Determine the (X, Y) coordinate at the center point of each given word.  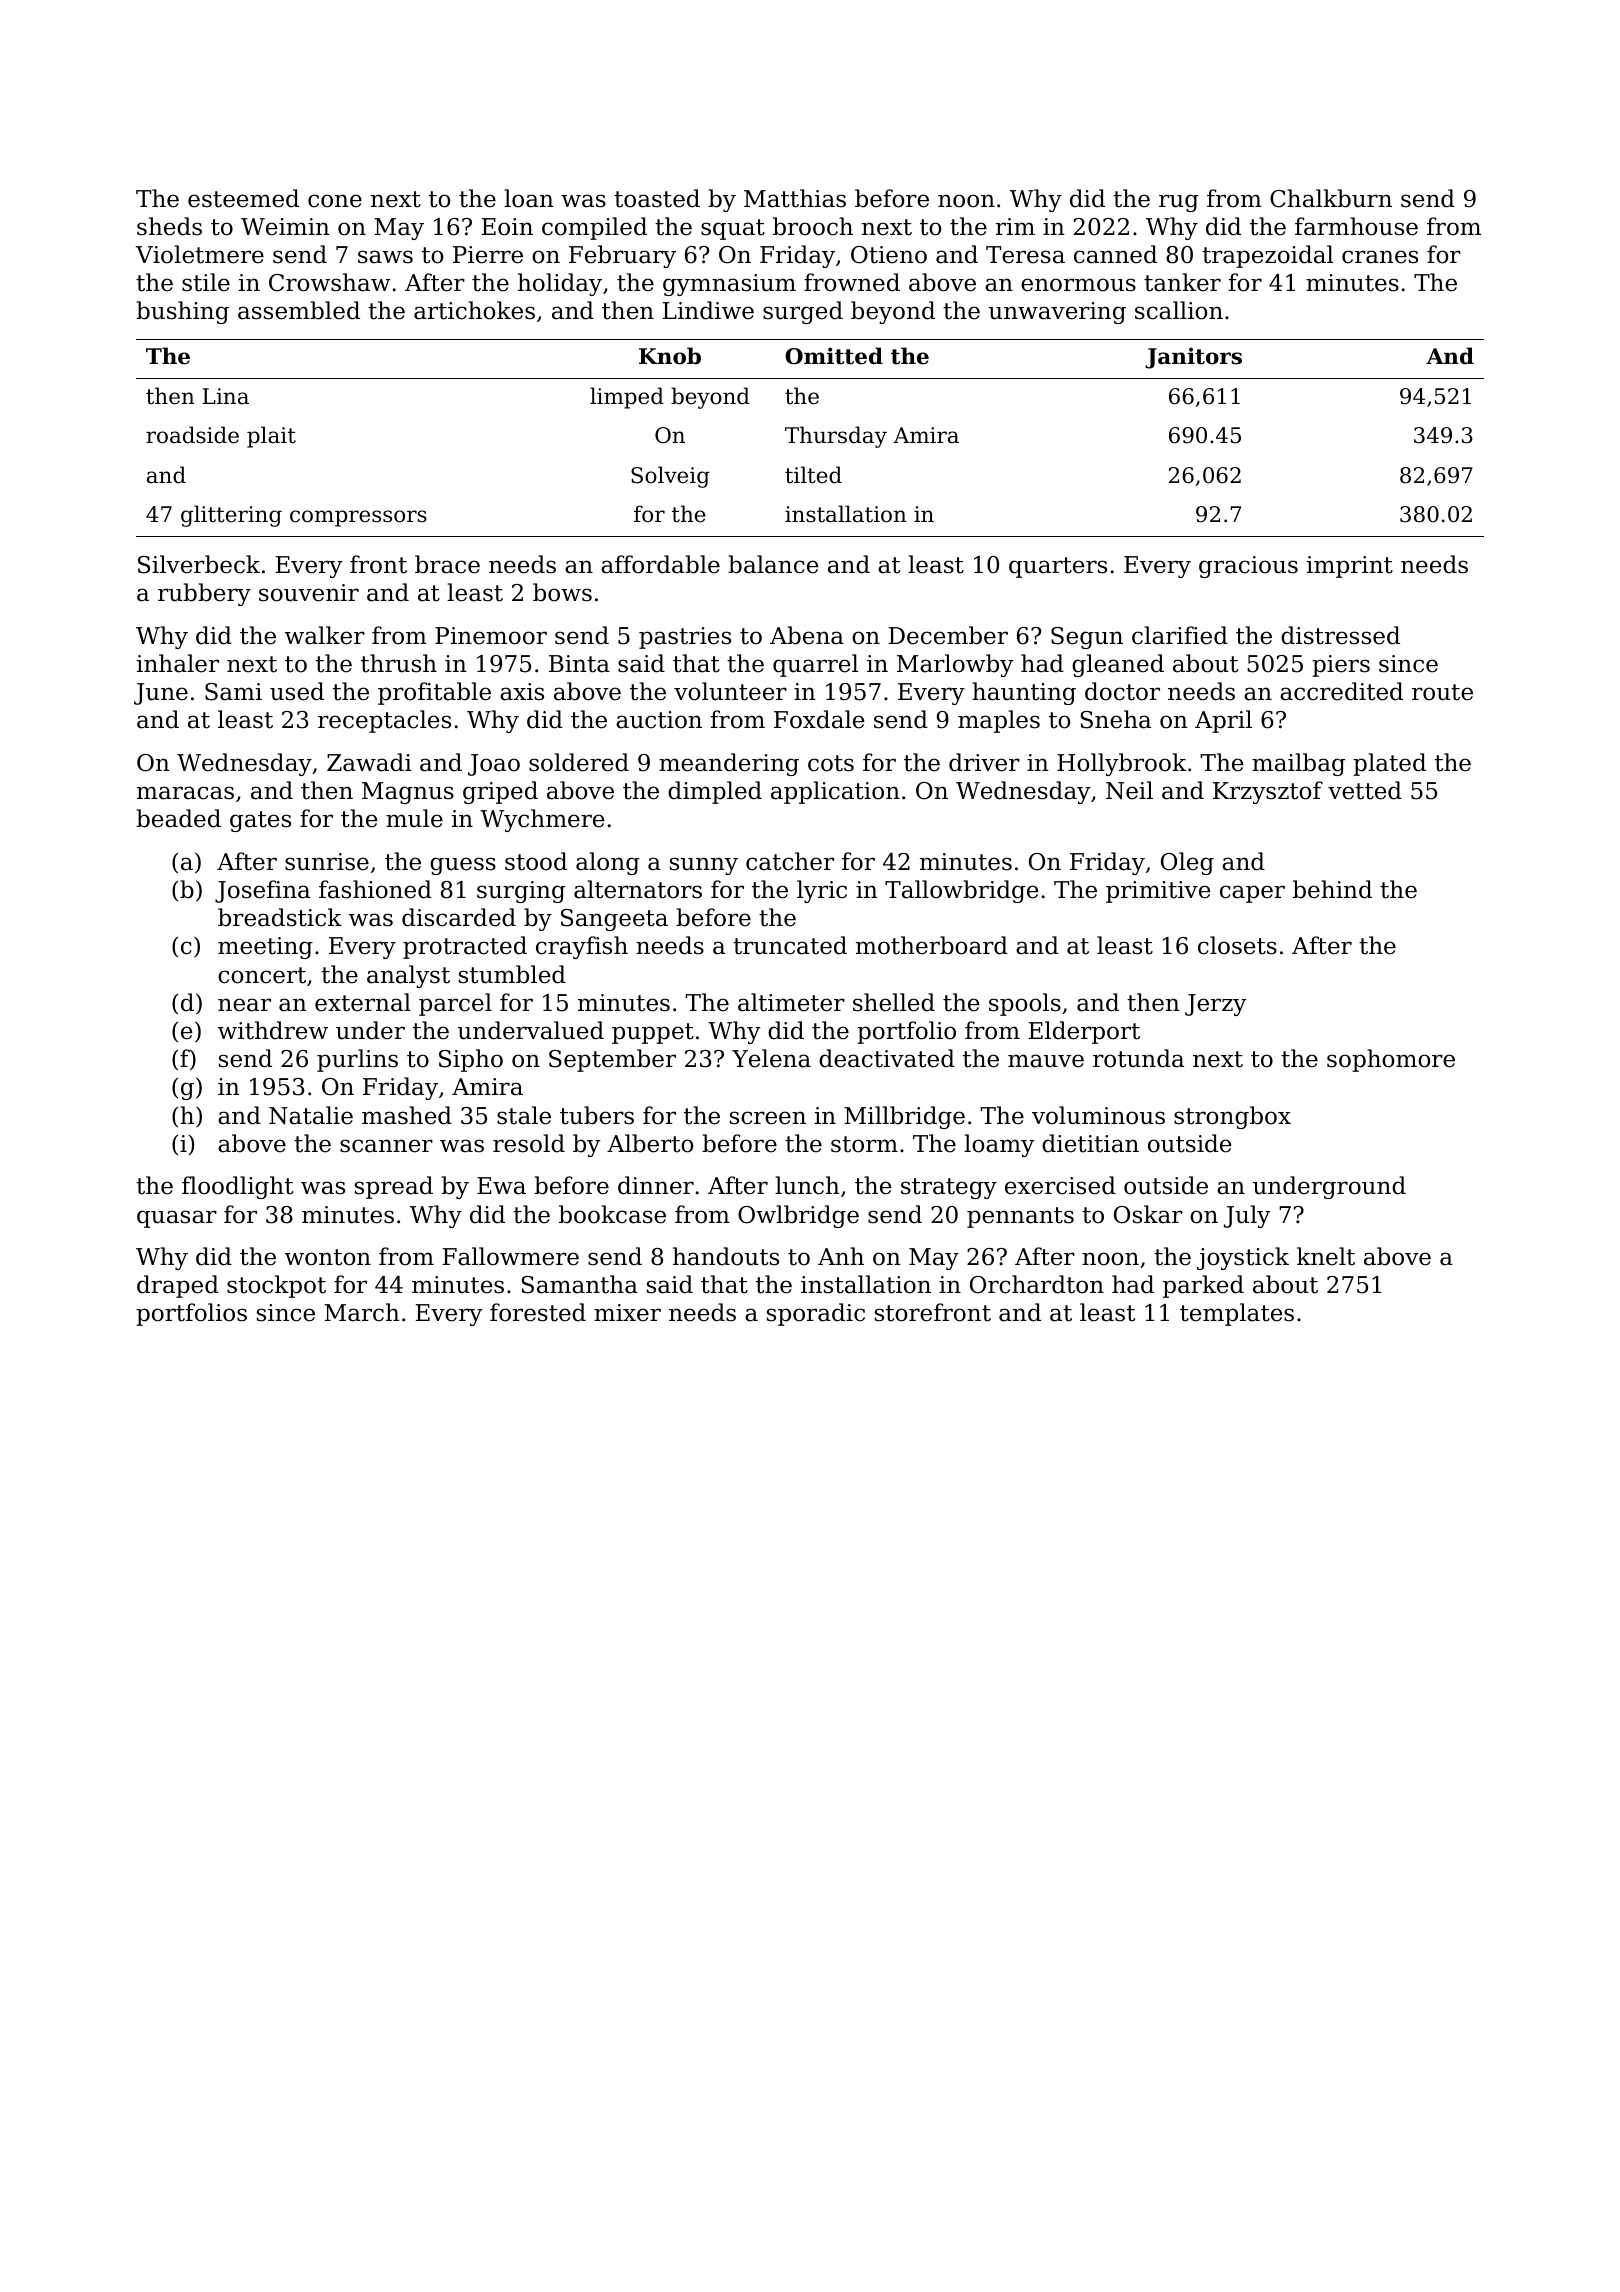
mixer (627, 1313)
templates (1237, 1314)
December (948, 635)
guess (463, 866)
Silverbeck (199, 564)
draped (178, 1286)
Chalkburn (1331, 198)
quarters (1058, 567)
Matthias (795, 198)
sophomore (1391, 1060)
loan (529, 198)
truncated (790, 945)
